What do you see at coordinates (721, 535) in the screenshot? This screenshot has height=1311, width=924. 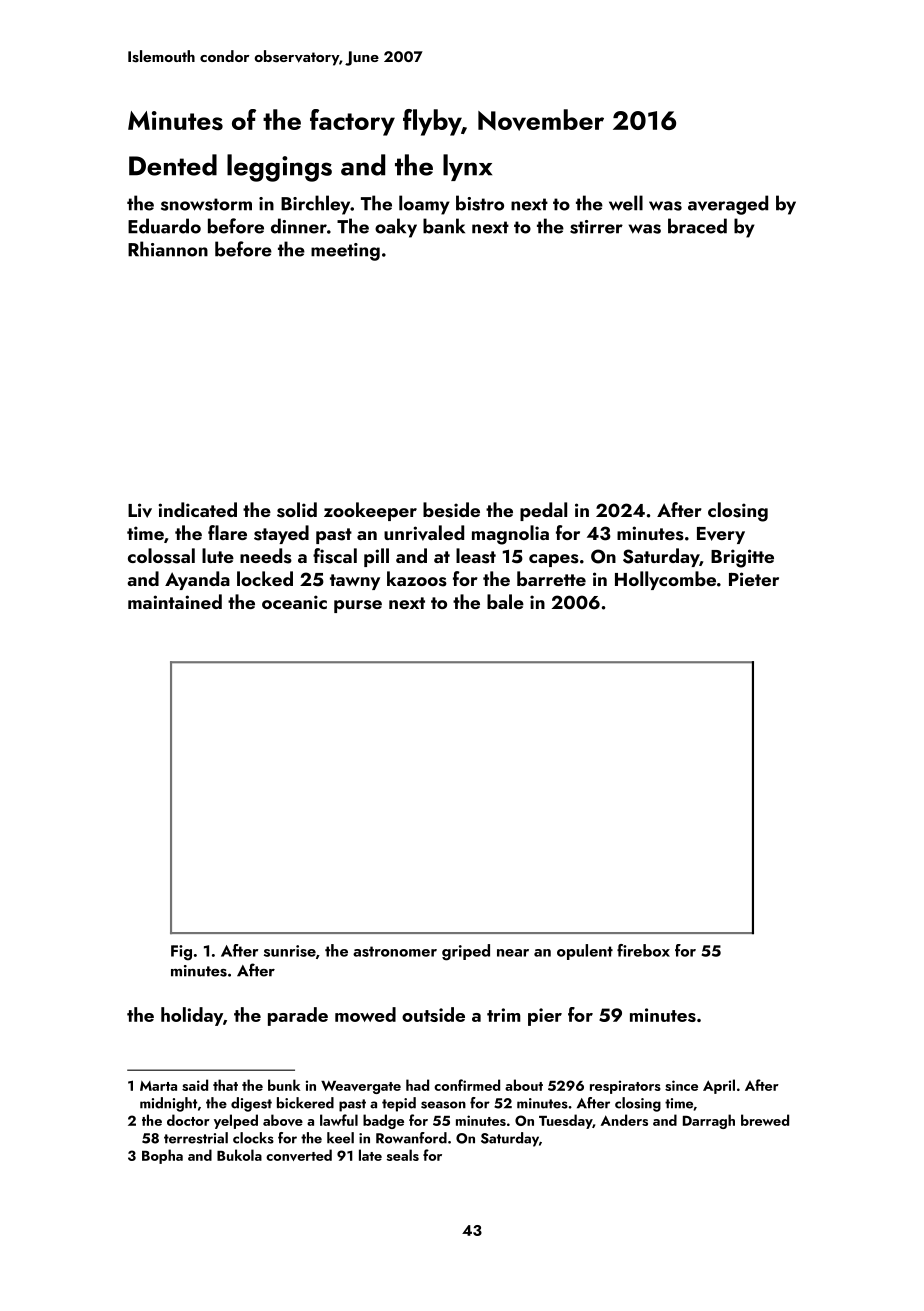 I see `Every` at bounding box center [721, 535].
